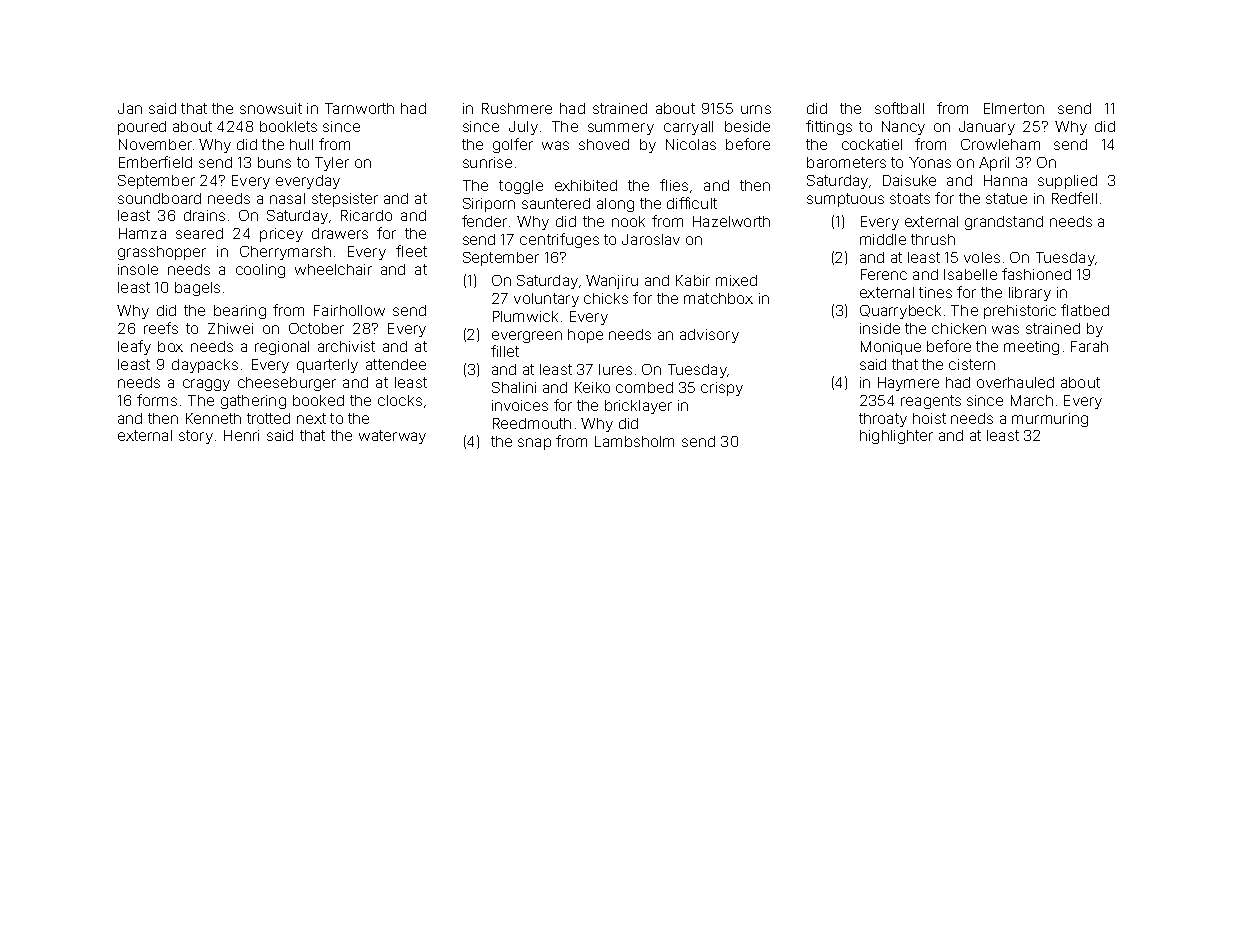  I want to click on October, so click(316, 328).
